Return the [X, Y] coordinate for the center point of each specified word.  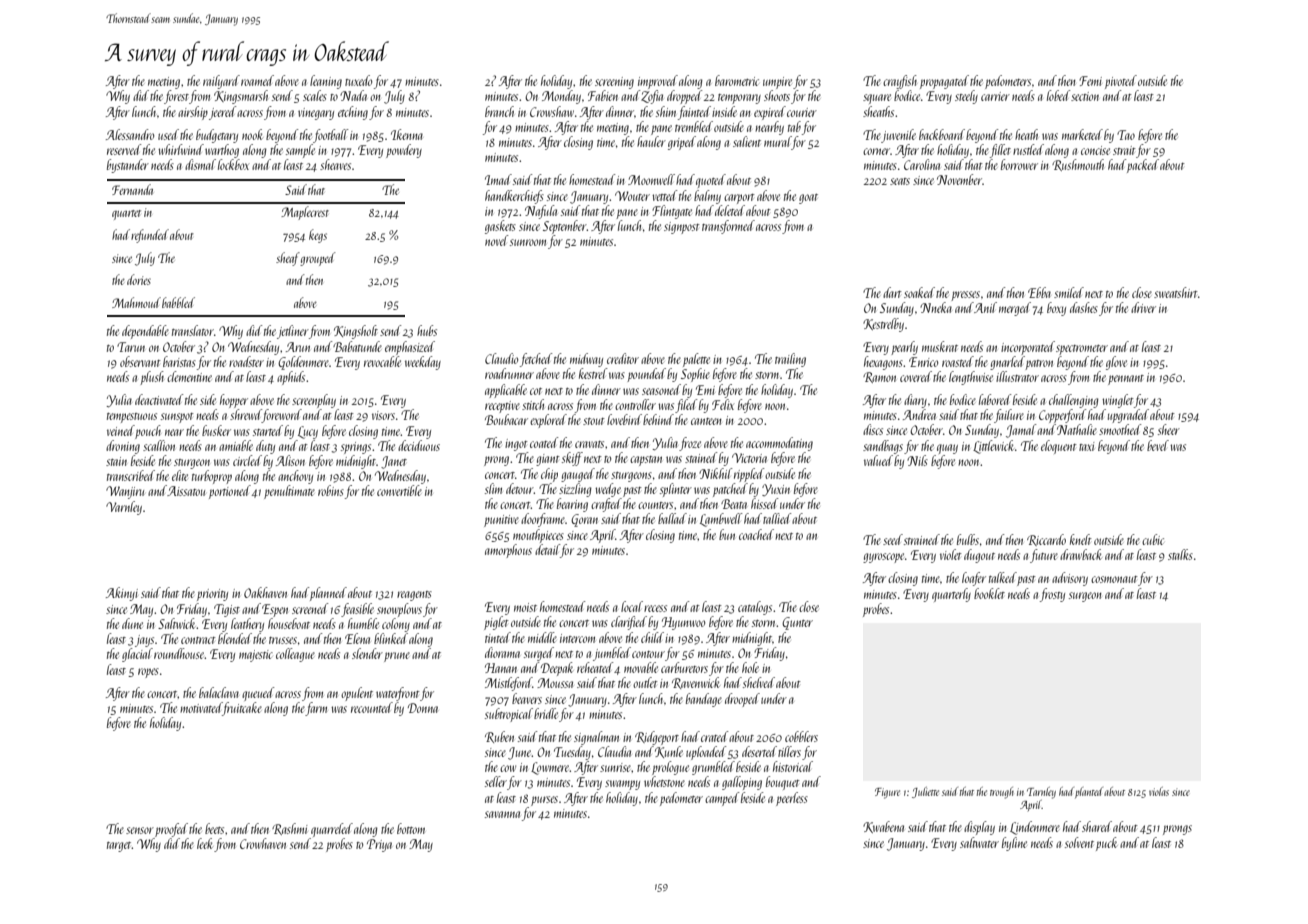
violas [1159, 791]
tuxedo [358, 80]
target [119, 847]
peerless [792, 799]
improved [658, 82]
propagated [944, 82]
